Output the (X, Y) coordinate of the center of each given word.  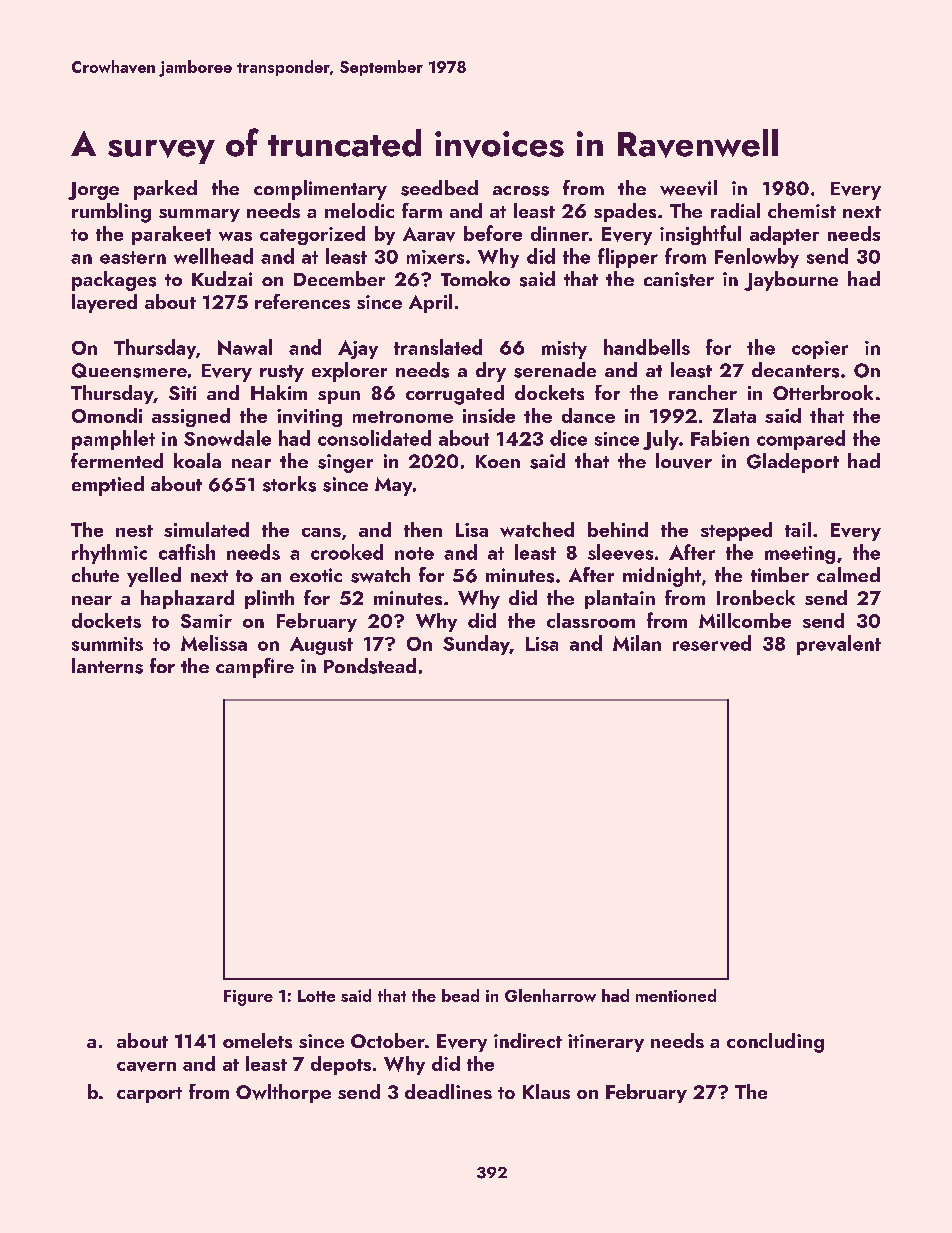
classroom (591, 620)
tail (798, 529)
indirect (528, 1040)
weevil (688, 188)
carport (149, 1095)
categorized (312, 235)
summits (107, 644)
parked (165, 190)
